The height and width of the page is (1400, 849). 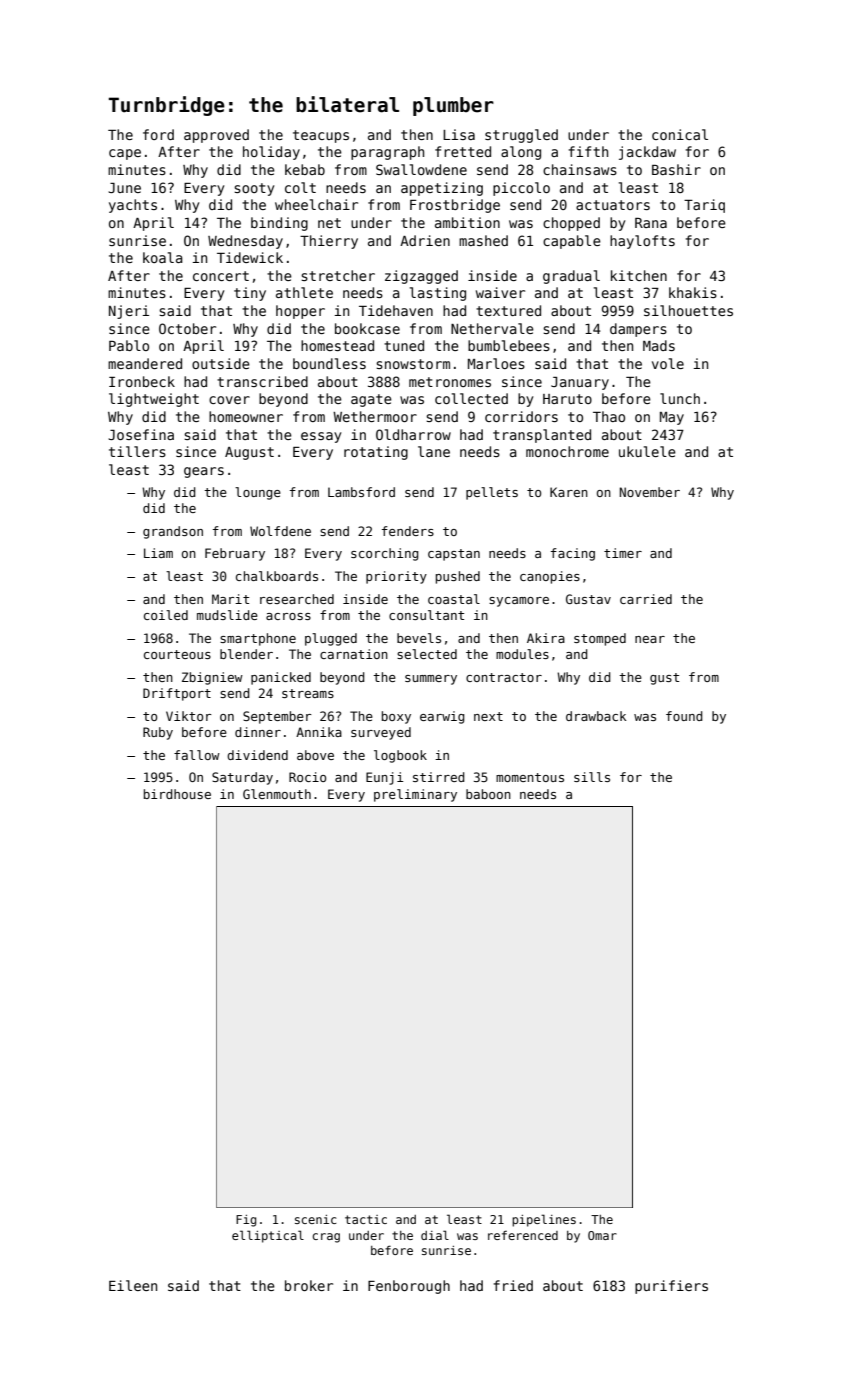 I want to click on baboon, so click(x=488, y=794).
